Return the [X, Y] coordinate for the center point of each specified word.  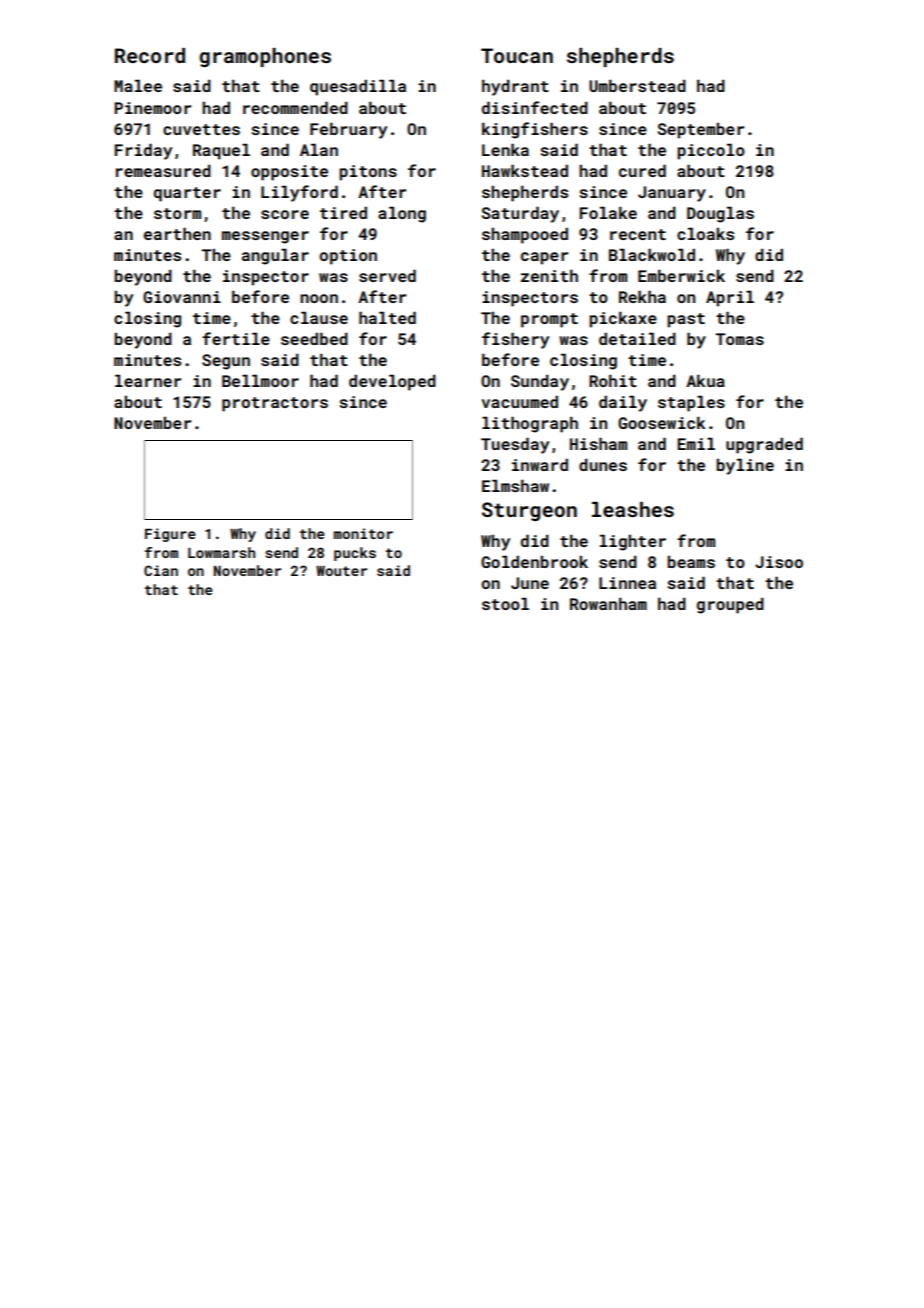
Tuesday [515, 445]
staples [691, 403]
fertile [236, 338]
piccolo [711, 151]
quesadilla [358, 87]
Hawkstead [525, 170]
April [730, 298]
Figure [170, 535]
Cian [161, 570]
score [285, 214]
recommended [295, 107]
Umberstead [637, 85]
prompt [549, 320]
